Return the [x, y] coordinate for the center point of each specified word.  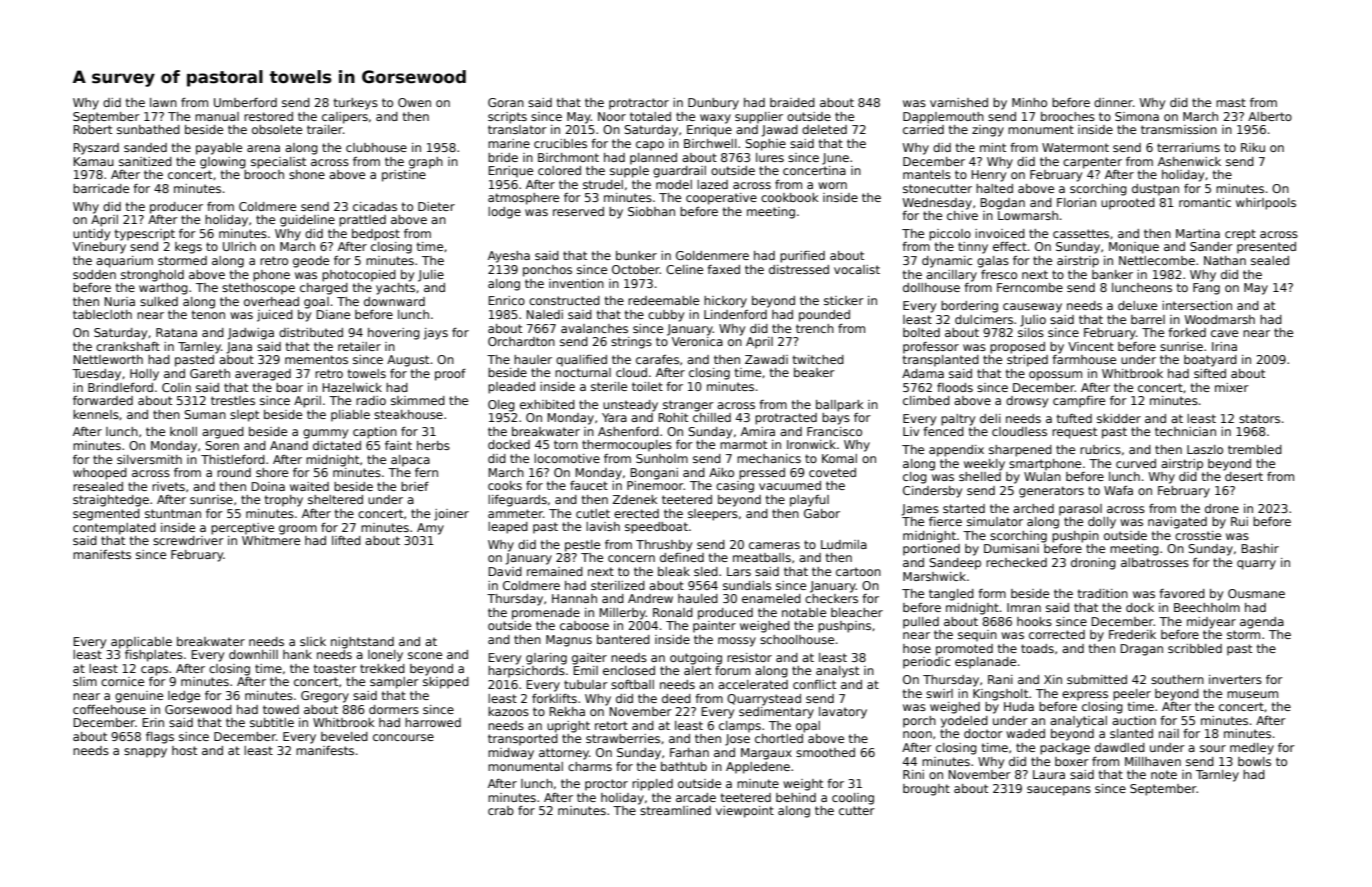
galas [993, 262]
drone [1222, 508]
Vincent [1091, 346]
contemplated [114, 529]
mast [1231, 102]
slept [244, 416]
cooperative [721, 199]
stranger [688, 406]
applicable [141, 643]
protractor [639, 104]
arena [263, 148]
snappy [145, 753]
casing [735, 487]
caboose [584, 625]
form [992, 593]
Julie [431, 276]
